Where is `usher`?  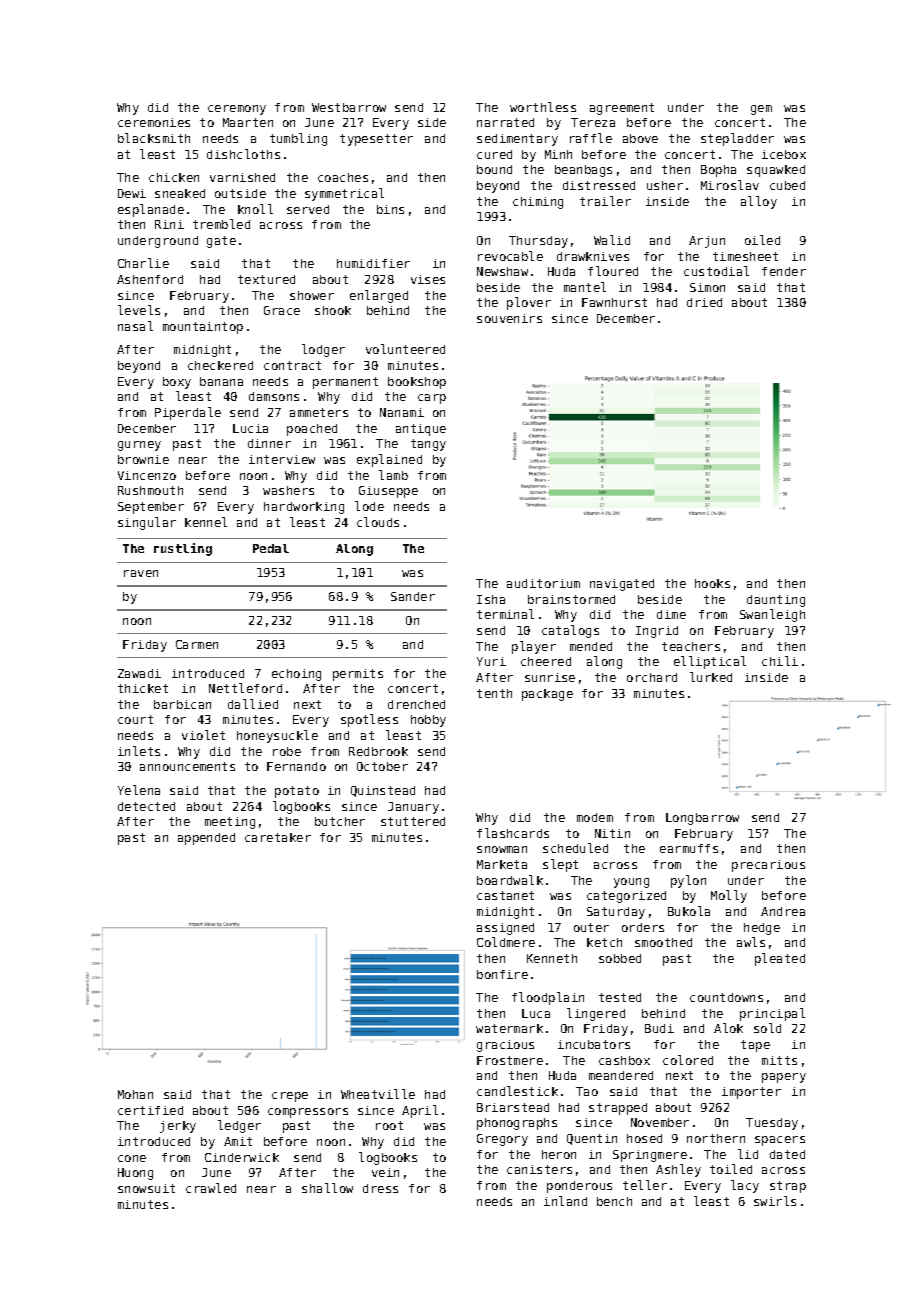 usher is located at coordinates (665, 185).
